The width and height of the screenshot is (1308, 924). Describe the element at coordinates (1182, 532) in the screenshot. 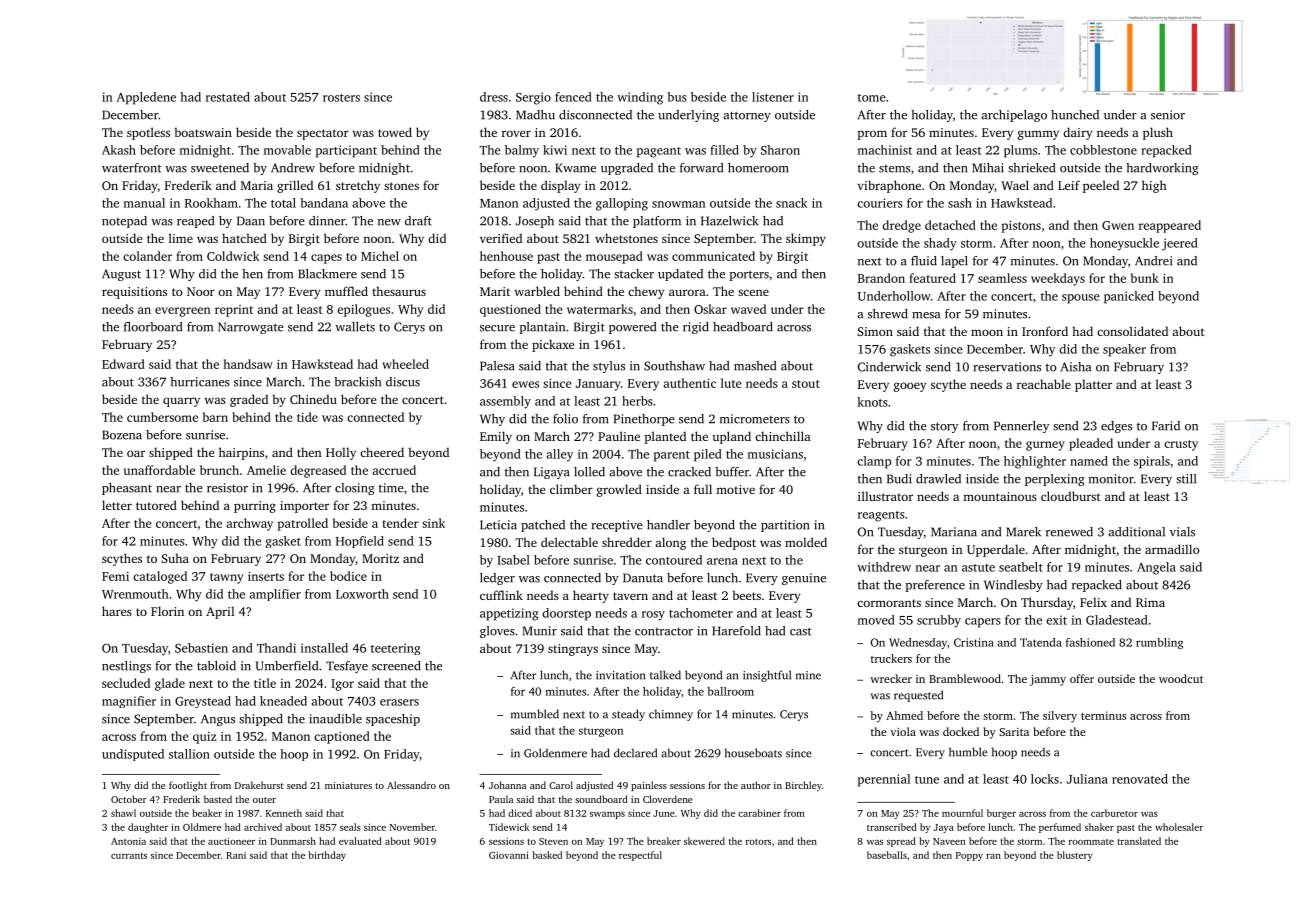

I see `vials` at that location.
